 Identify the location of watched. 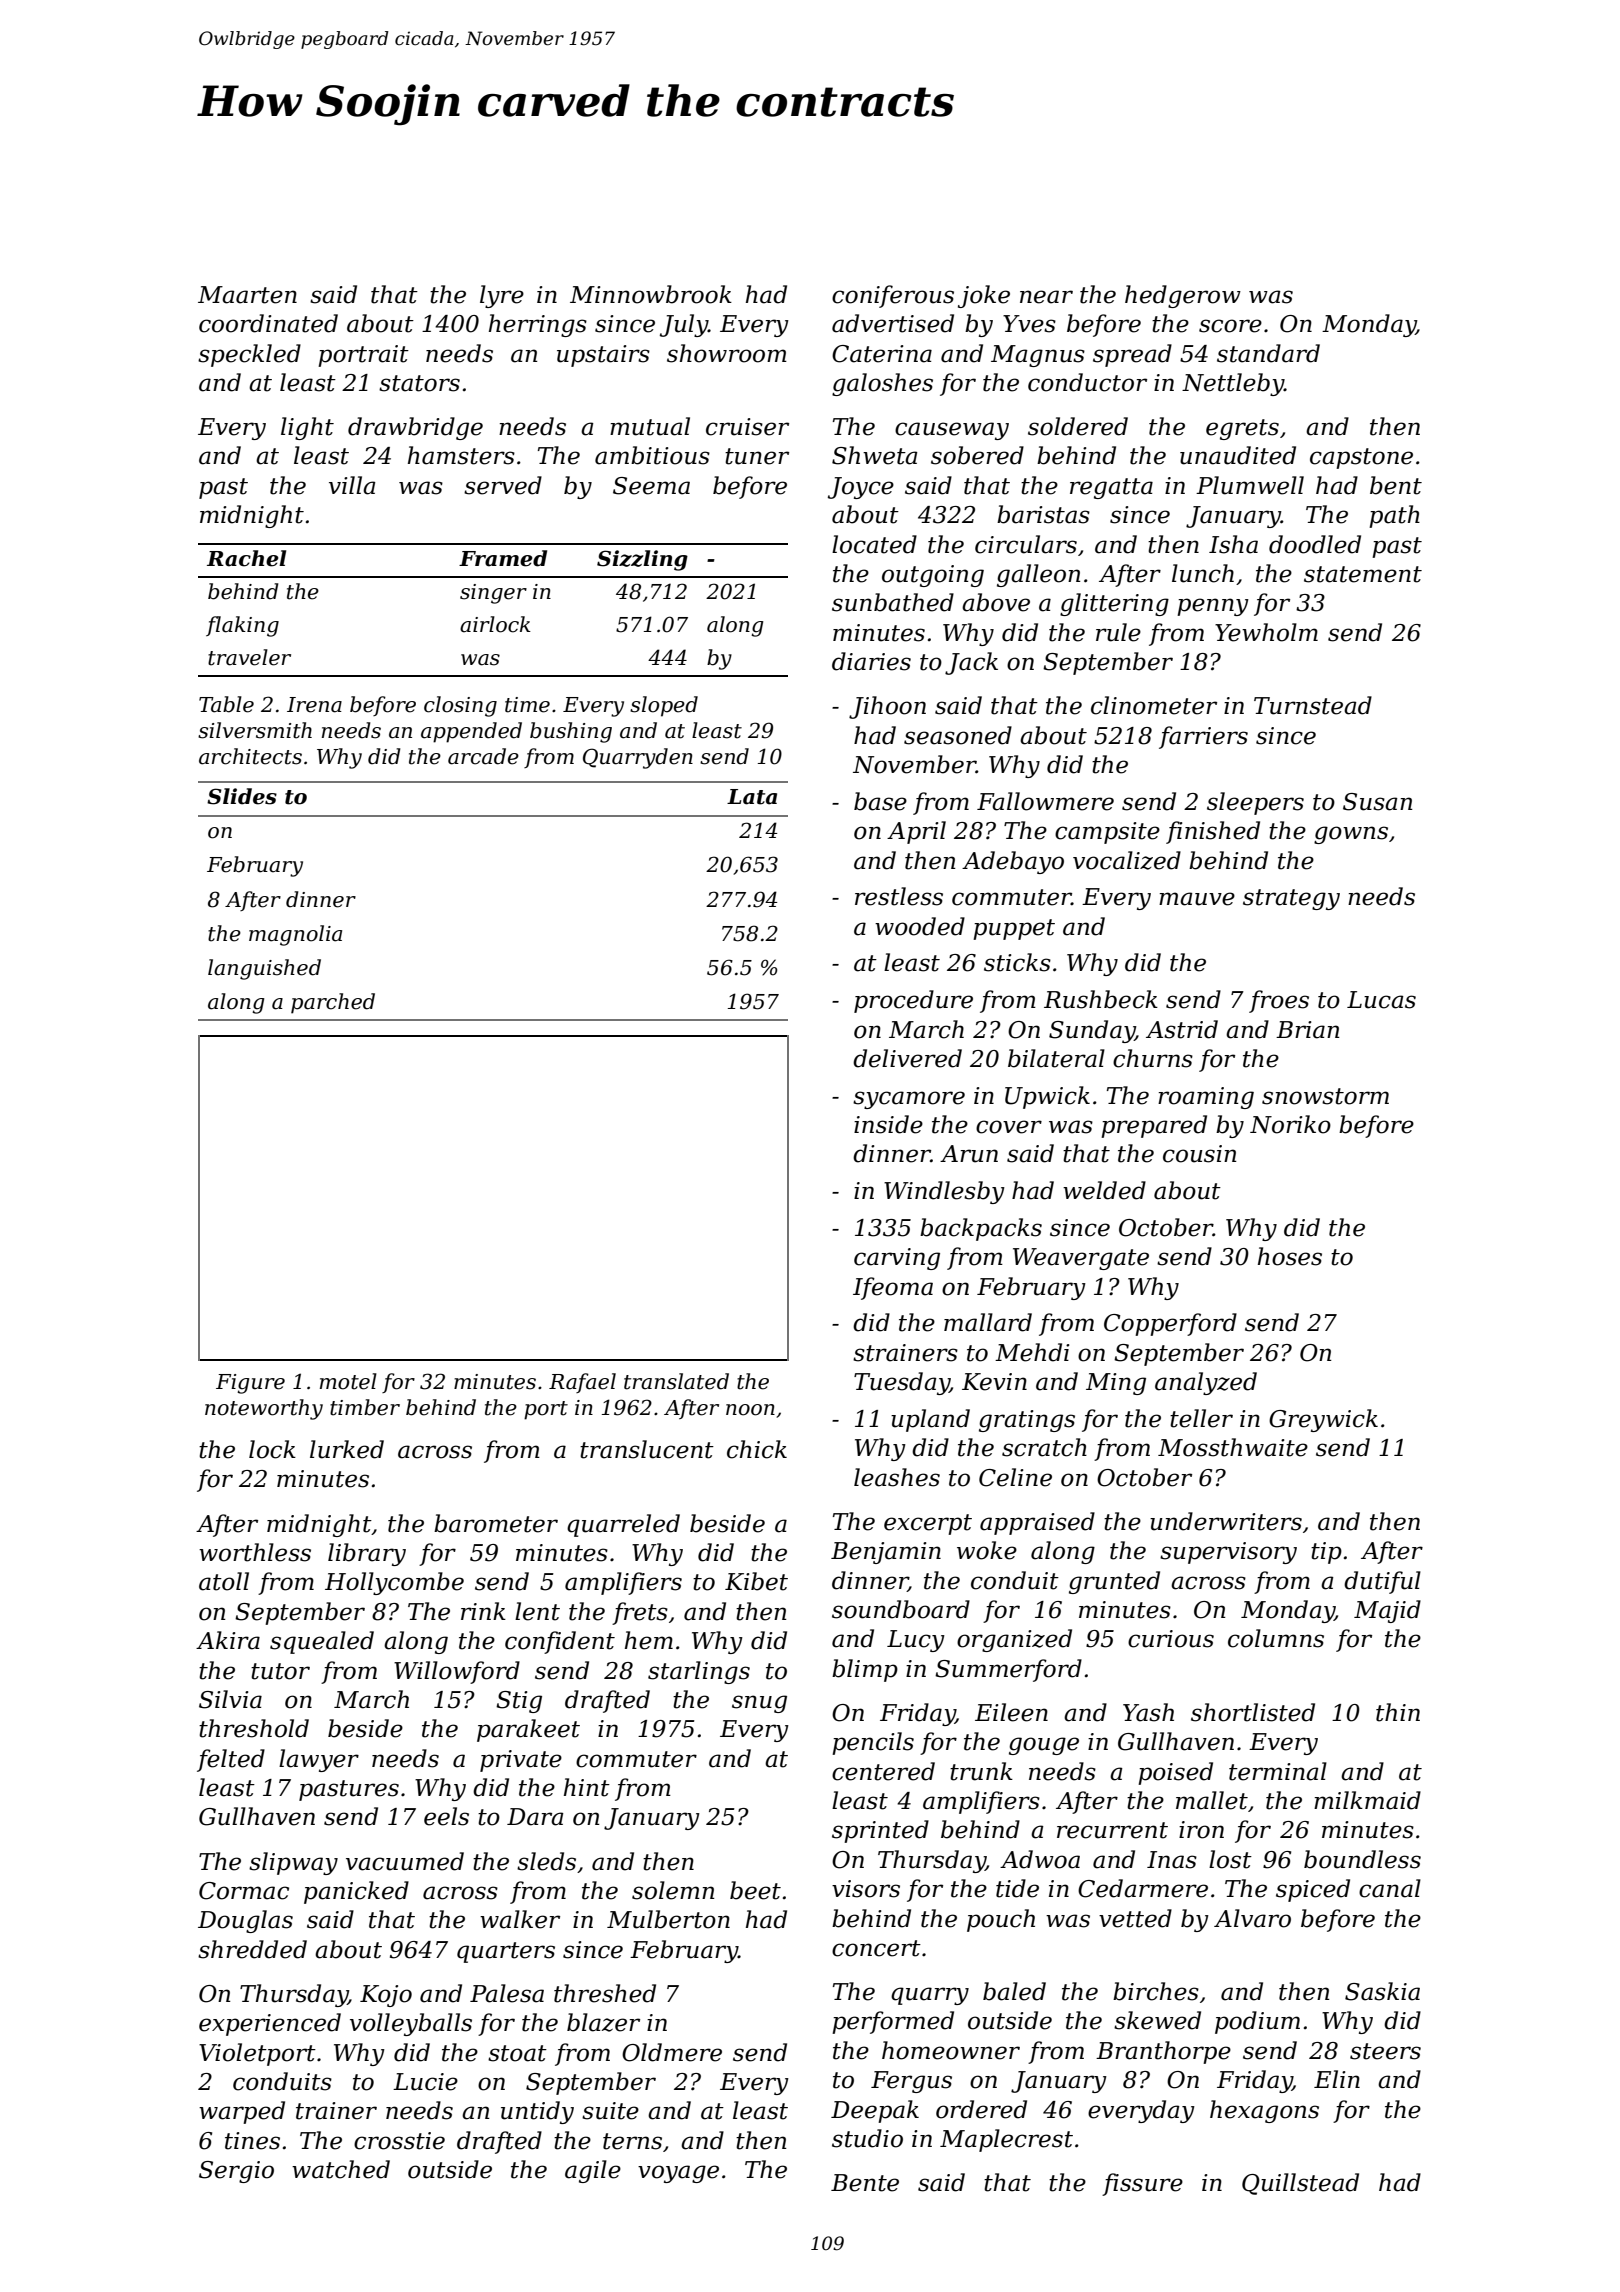
(341, 2169).
